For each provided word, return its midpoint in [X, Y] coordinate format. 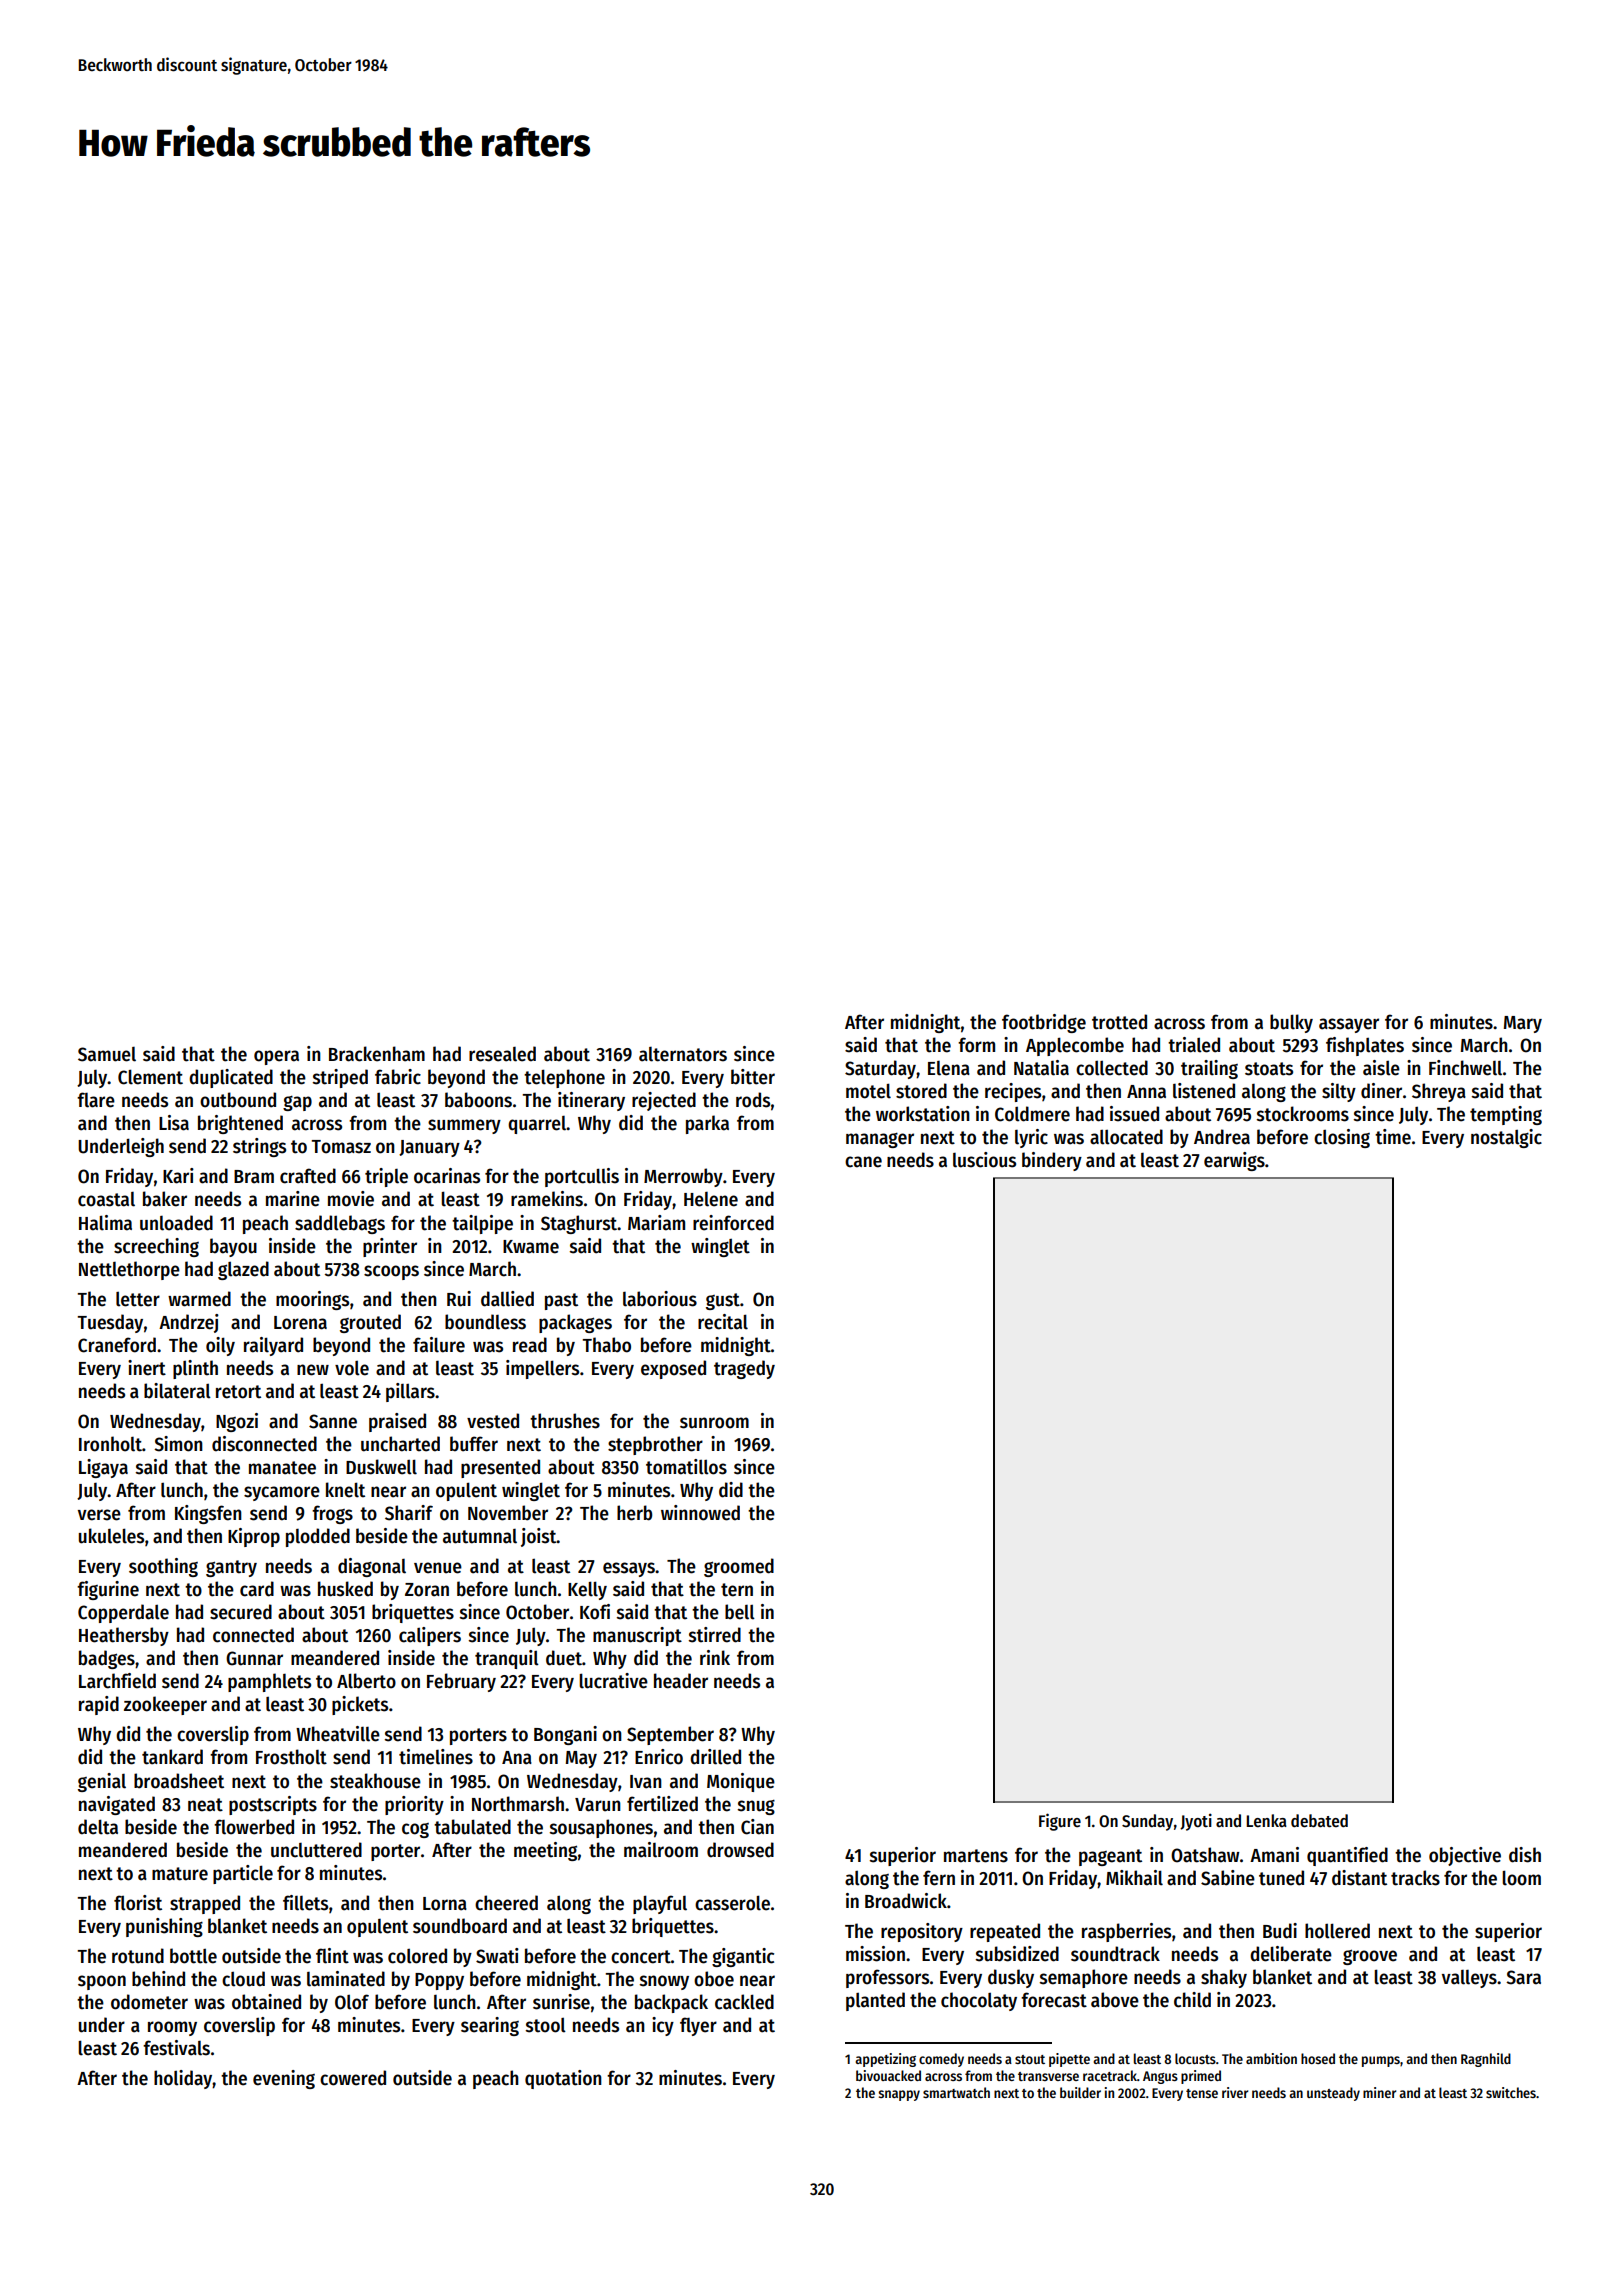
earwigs [1234, 1161]
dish [1525, 1855]
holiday [183, 2079]
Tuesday [110, 1323]
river [1235, 2092]
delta [98, 1827]
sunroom [714, 1423]
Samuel [107, 1054]
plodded [318, 1537]
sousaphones [601, 1828]
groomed [739, 1567]
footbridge [1044, 1023]
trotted [1119, 1022]
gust [723, 1301]
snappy [899, 2095]
